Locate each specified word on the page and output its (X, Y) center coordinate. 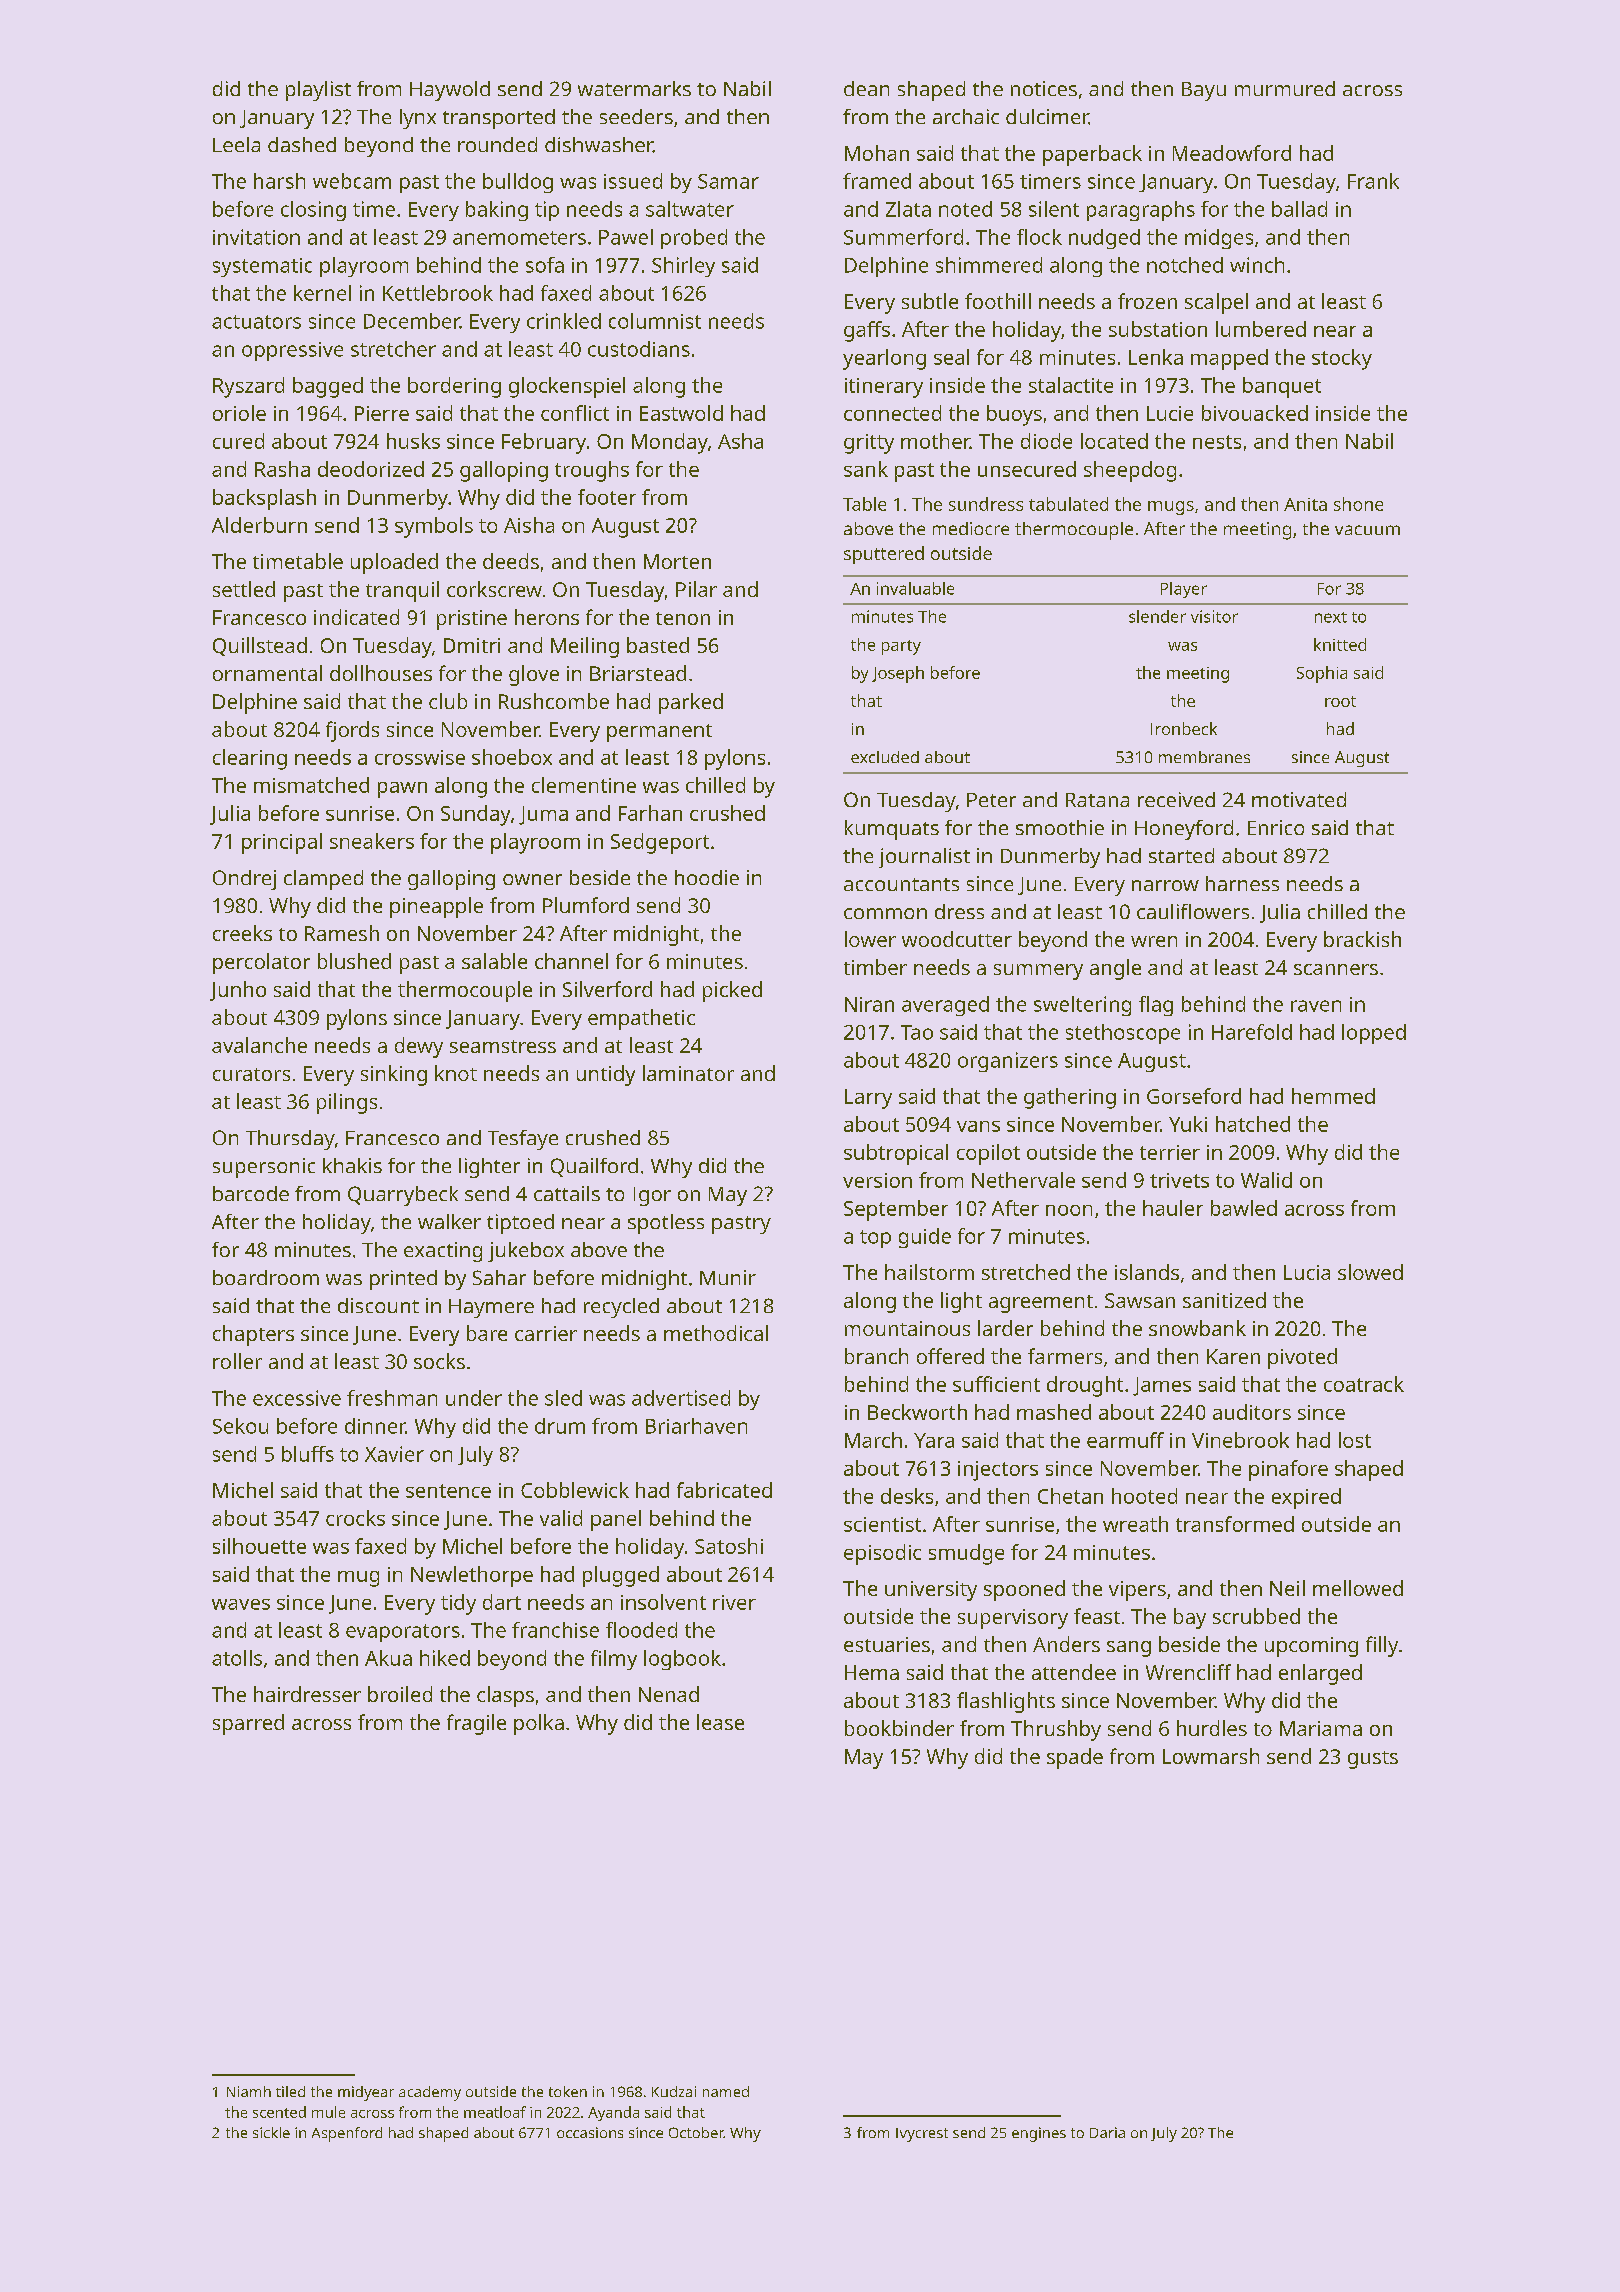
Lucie (1170, 413)
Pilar (696, 589)
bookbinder (899, 1728)
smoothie (1060, 827)
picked (732, 991)
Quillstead (260, 646)
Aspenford (347, 2134)
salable (494, 961)
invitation (256, 237)
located (1114, 441)
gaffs (867, 331)
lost (1355, 1440)
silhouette (259, 1546)
